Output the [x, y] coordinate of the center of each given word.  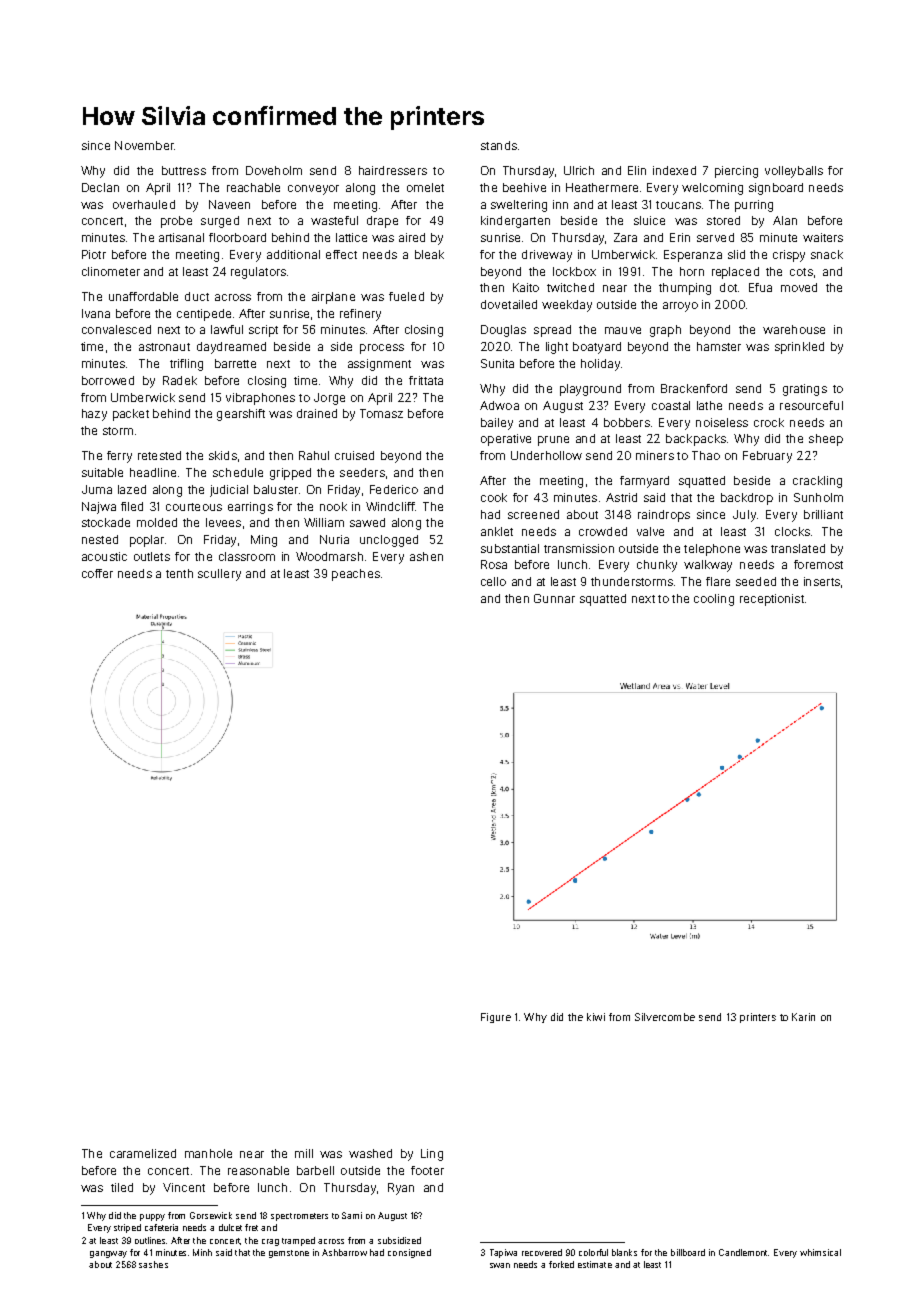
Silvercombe [665, 1017]
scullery [219, 575]
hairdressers [393, 170]
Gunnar [554, 598]
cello [493, 581]
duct [197, 296]
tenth [179, 573]
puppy [152, 1217]
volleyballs [794, 172]
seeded [756, 581]
